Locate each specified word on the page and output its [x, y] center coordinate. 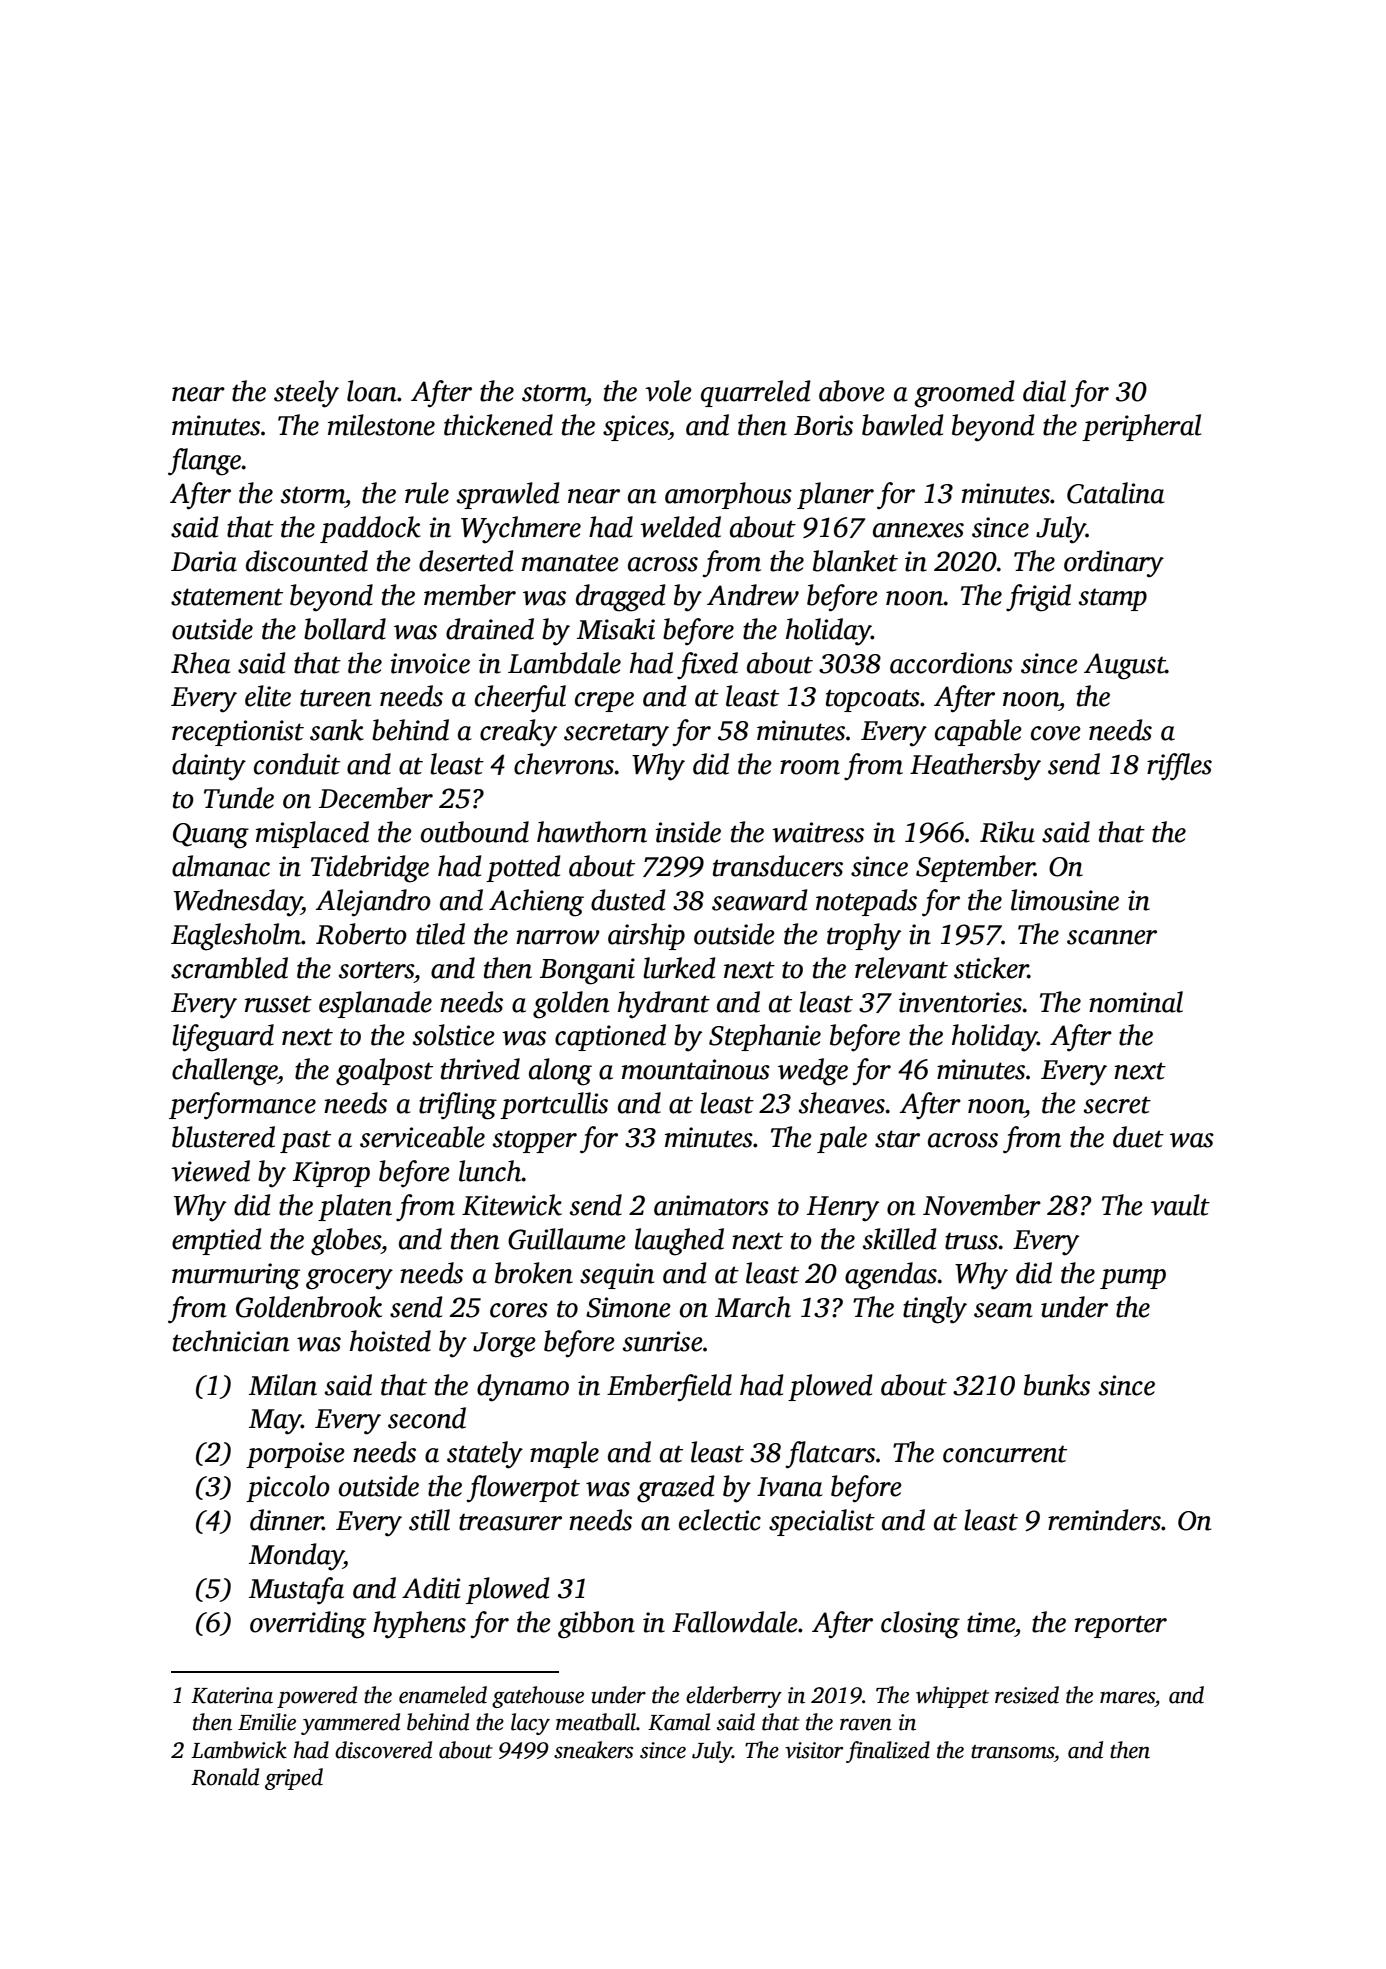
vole [668, 391]
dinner [286, 1520]
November [982, 1205]
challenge [225, 1072]
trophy [864, 937]
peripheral [1141, 427]
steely [306, 394]
